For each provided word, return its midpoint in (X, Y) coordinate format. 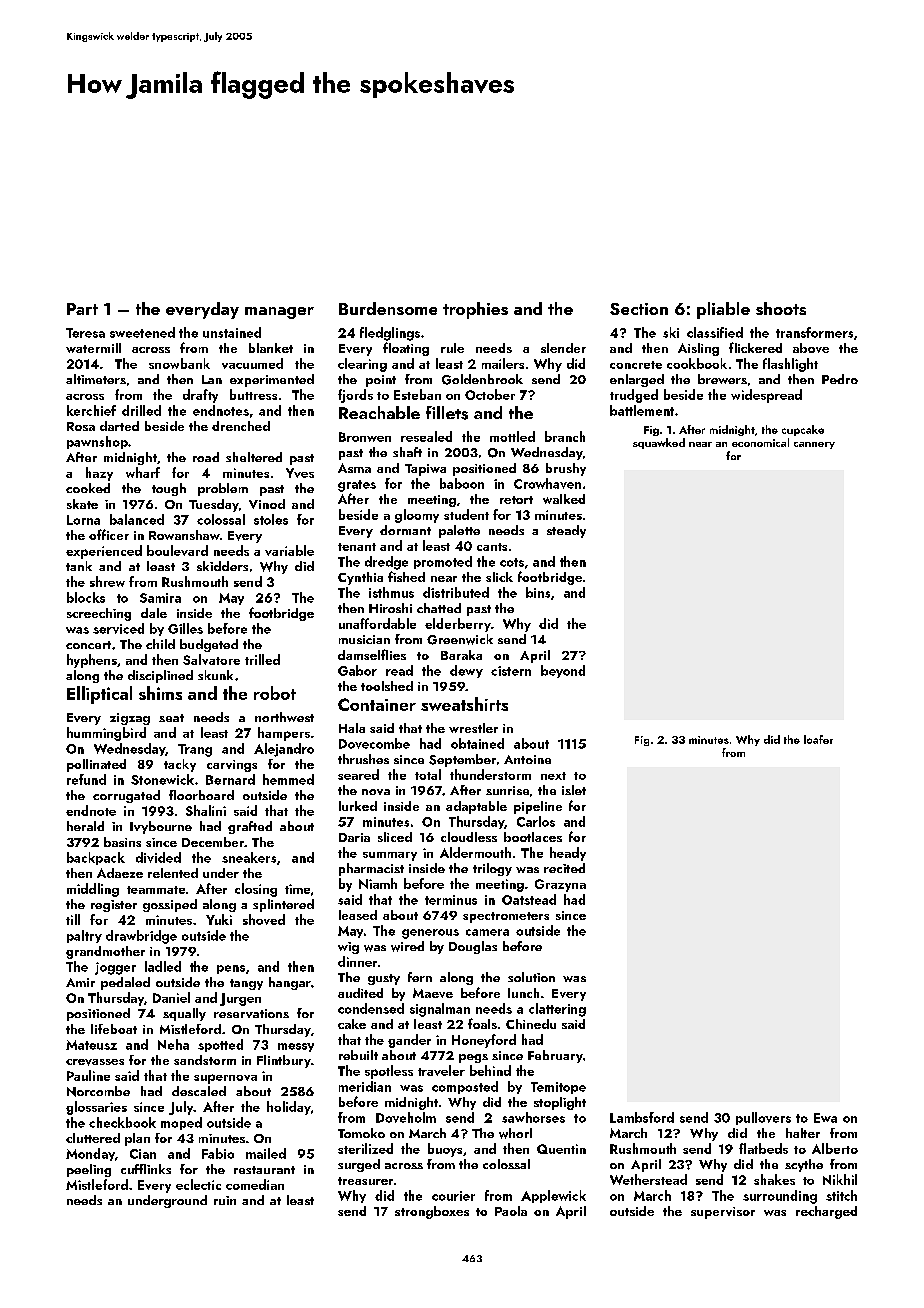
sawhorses (533, 1117)
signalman (440, 1010)
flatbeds (763, 1148)
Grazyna (560, 885)
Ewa (825, 1118)
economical (760, 442)
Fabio (218, 1153)
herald (85, 826)
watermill (93, 348)
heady (568, 854)
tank (79, 566)
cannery (814, 445)
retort (516, 500)
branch (565, 436)
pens (231, 969)
